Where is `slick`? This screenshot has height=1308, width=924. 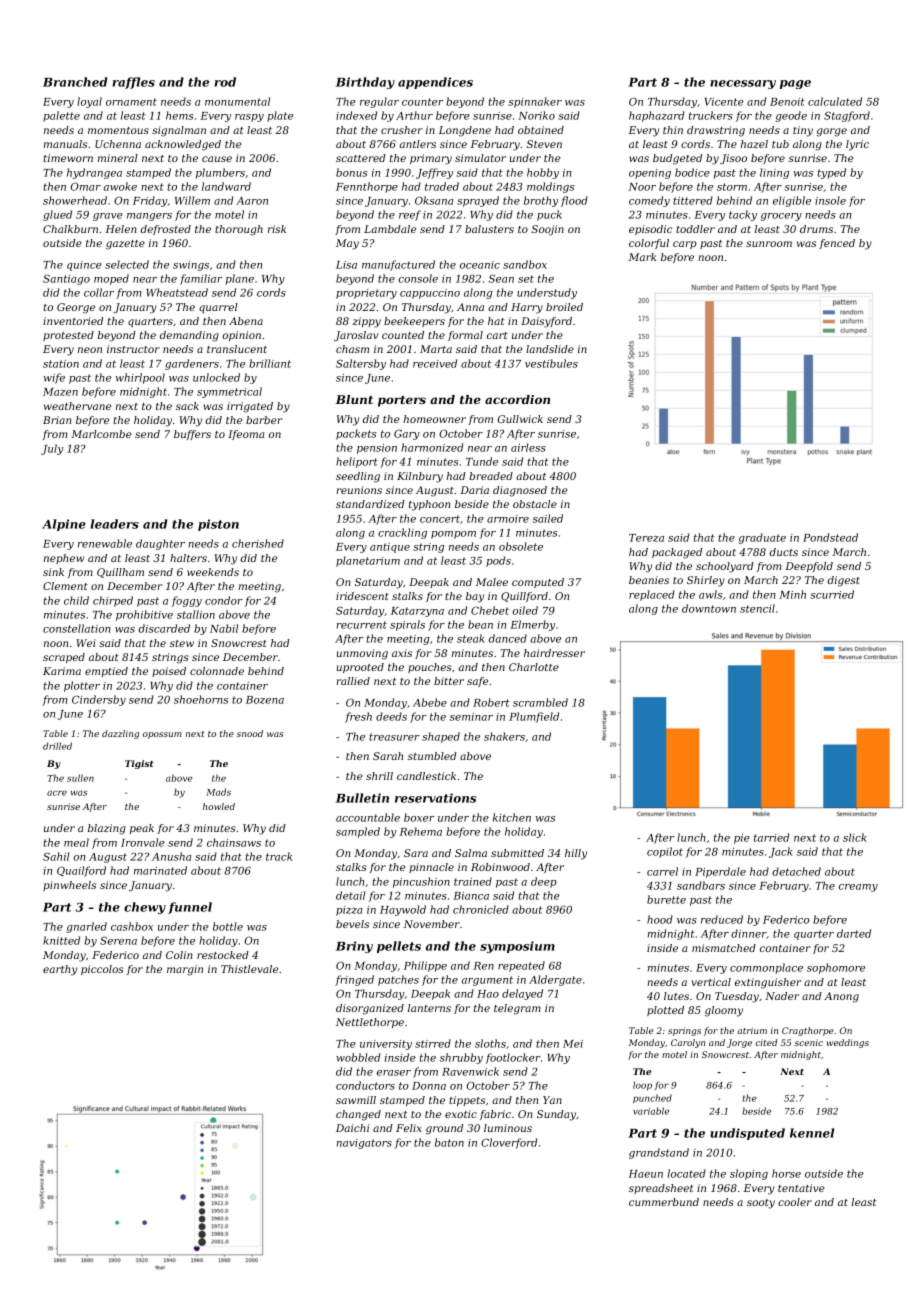
slick is located at coordinates (855, 837).
